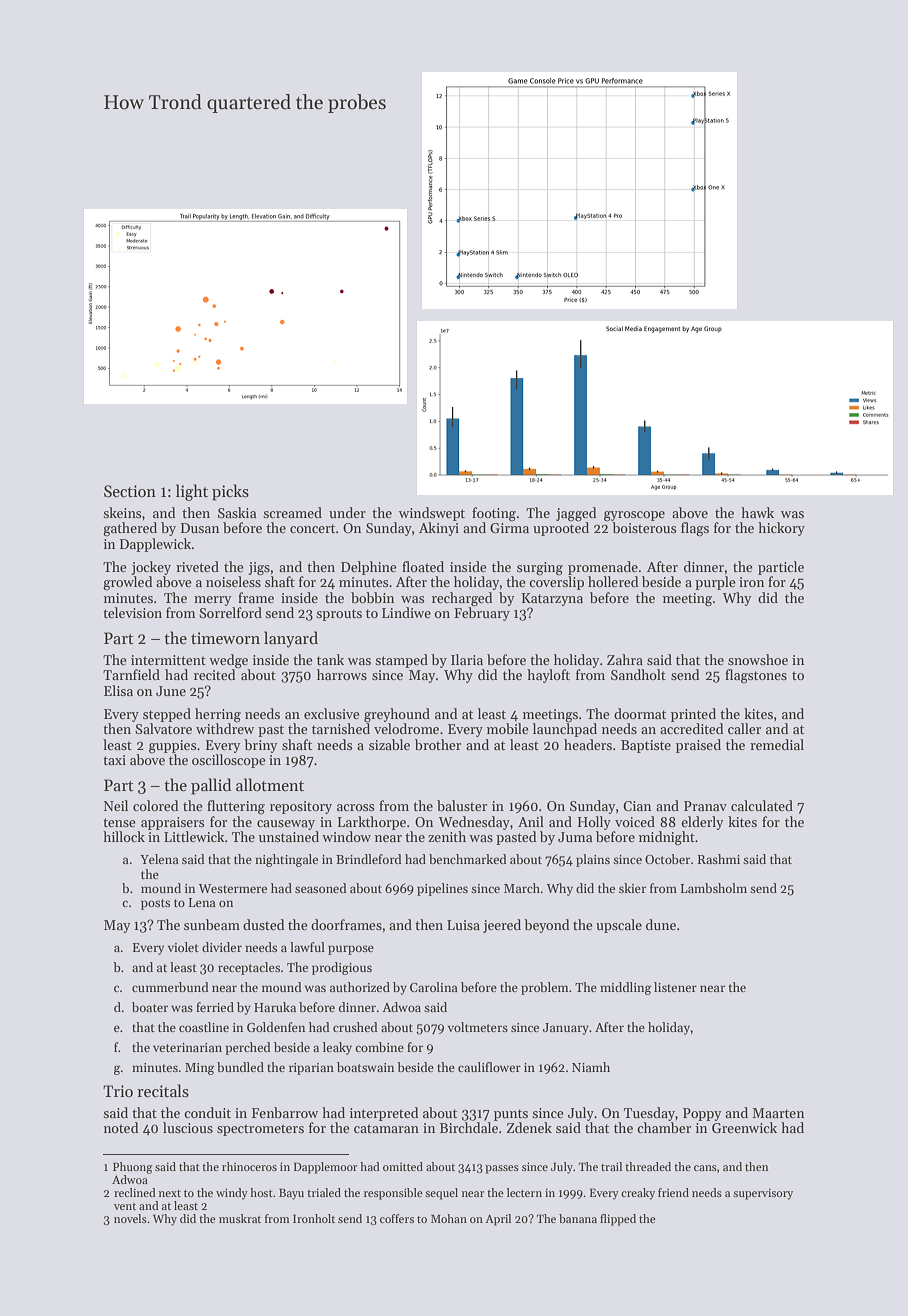  Describe the element at coordinates (661, 924) in the screenshot. I see `dune` at that location.
